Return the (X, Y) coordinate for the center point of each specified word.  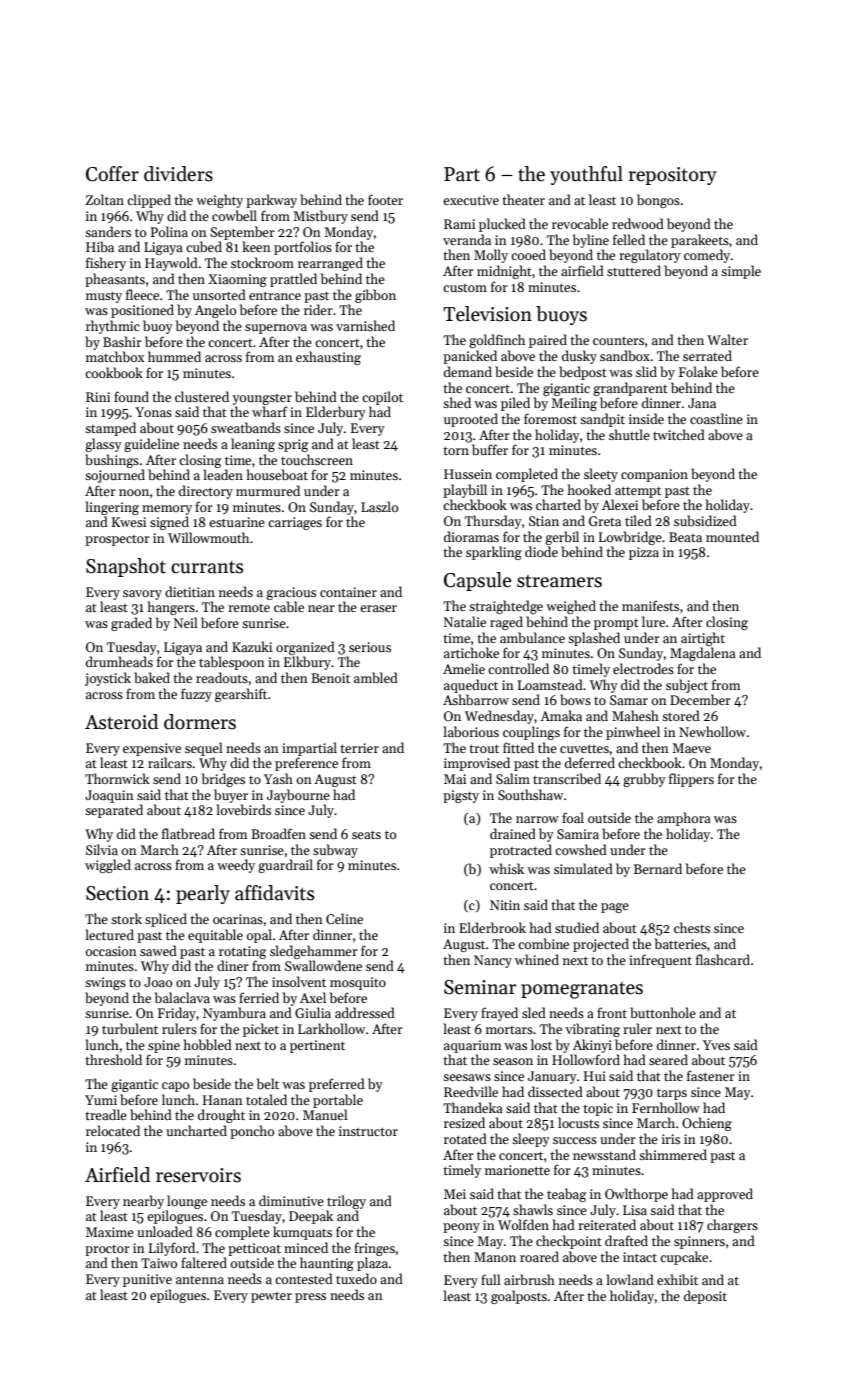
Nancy (493, 961)
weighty (219, 201)
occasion (111, 951)
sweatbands (246, 427)
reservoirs (198, 1175)
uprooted (471, 420)
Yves (716, 1045)
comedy (707, 256)
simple (741, 272)
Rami (459, 224)
